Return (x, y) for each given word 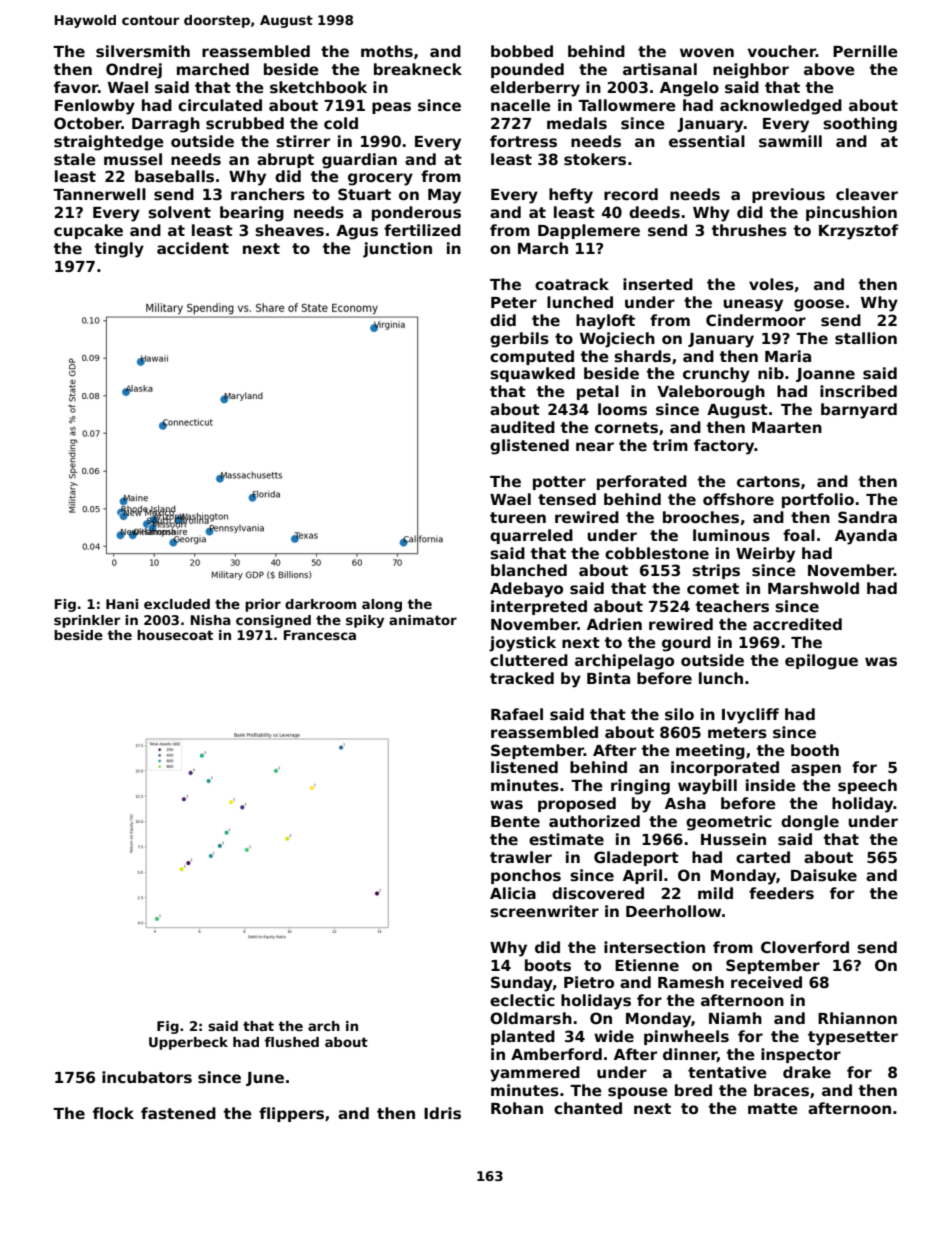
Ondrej (134, 71)
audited (522, 427)
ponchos (526, 876)
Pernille (865, 51)
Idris (442, 1113)
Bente (515, 821)
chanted (588, 1108)
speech (867, 786)
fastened (178, 1113)
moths (387, 51)
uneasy (753, 305)
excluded (177, 604)
